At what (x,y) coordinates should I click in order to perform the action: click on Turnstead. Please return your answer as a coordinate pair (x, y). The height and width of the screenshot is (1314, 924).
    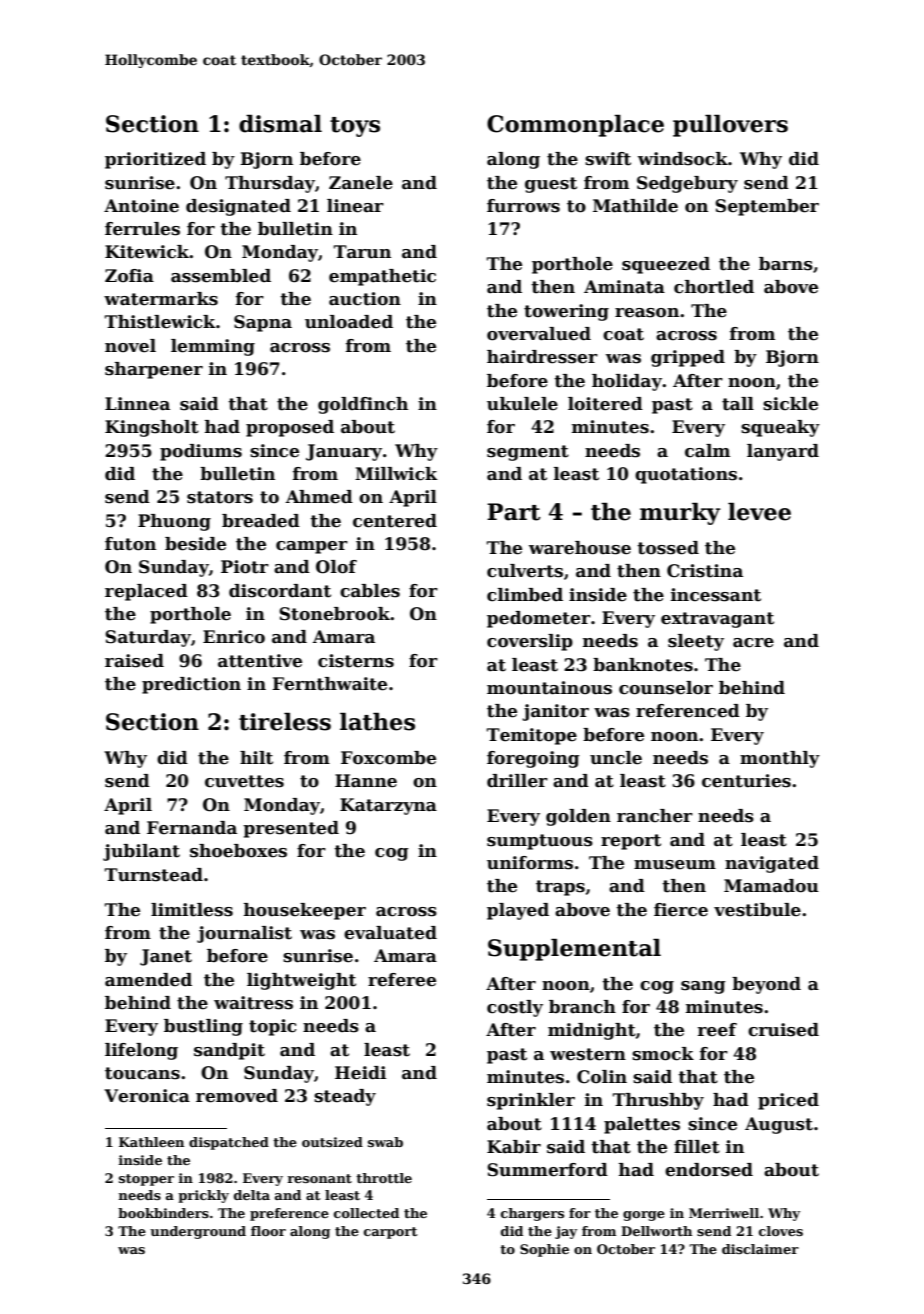
    Looking at the image, I should click on (154, 875).
